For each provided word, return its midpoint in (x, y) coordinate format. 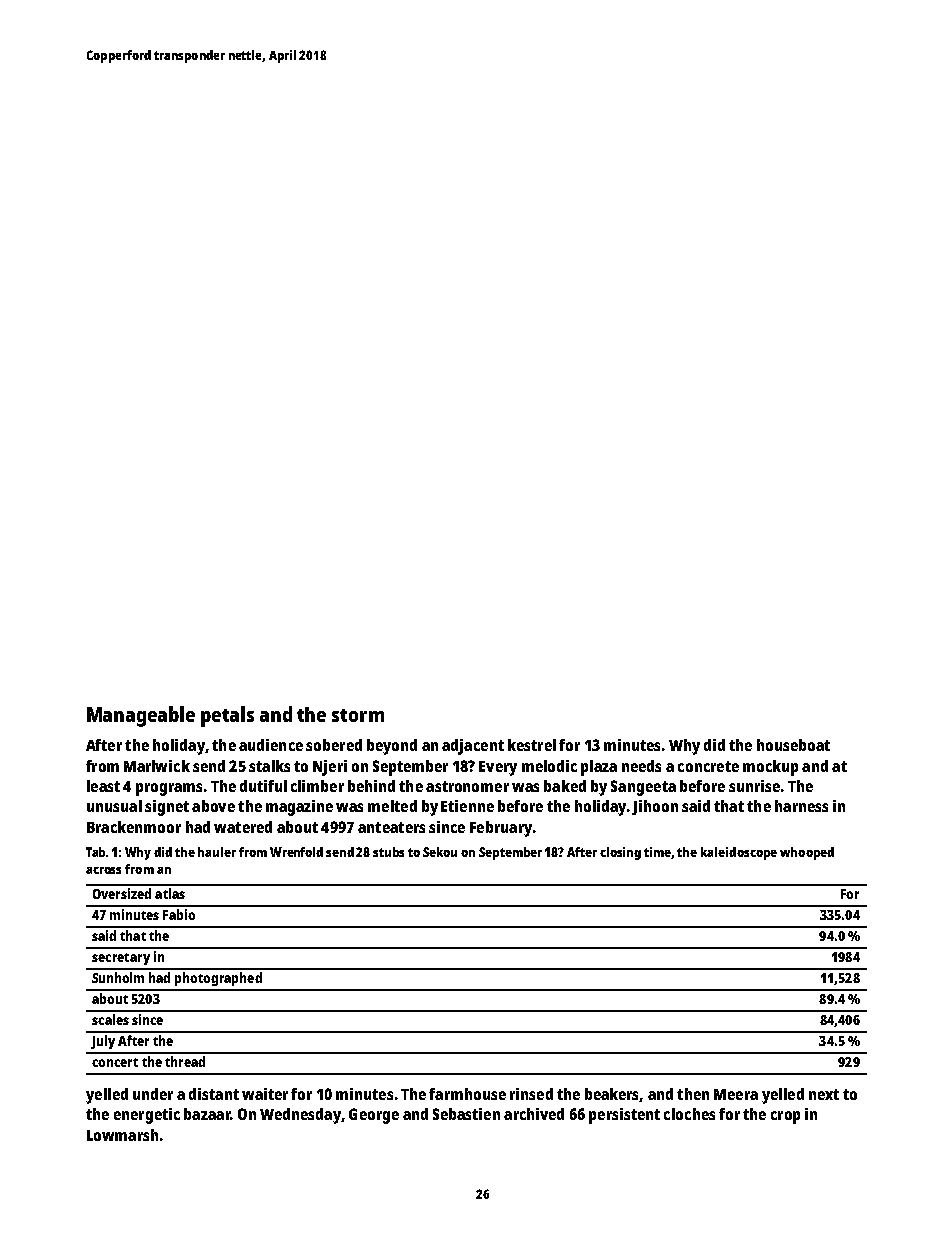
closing (620, 853)
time (658, 853)
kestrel (532, 745)
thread (185, 1061)
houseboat (793, 745)
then (693, 1094)
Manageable (141, 716)
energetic (147, 1116)
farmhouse (467, 1094)
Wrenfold (296, 852)
